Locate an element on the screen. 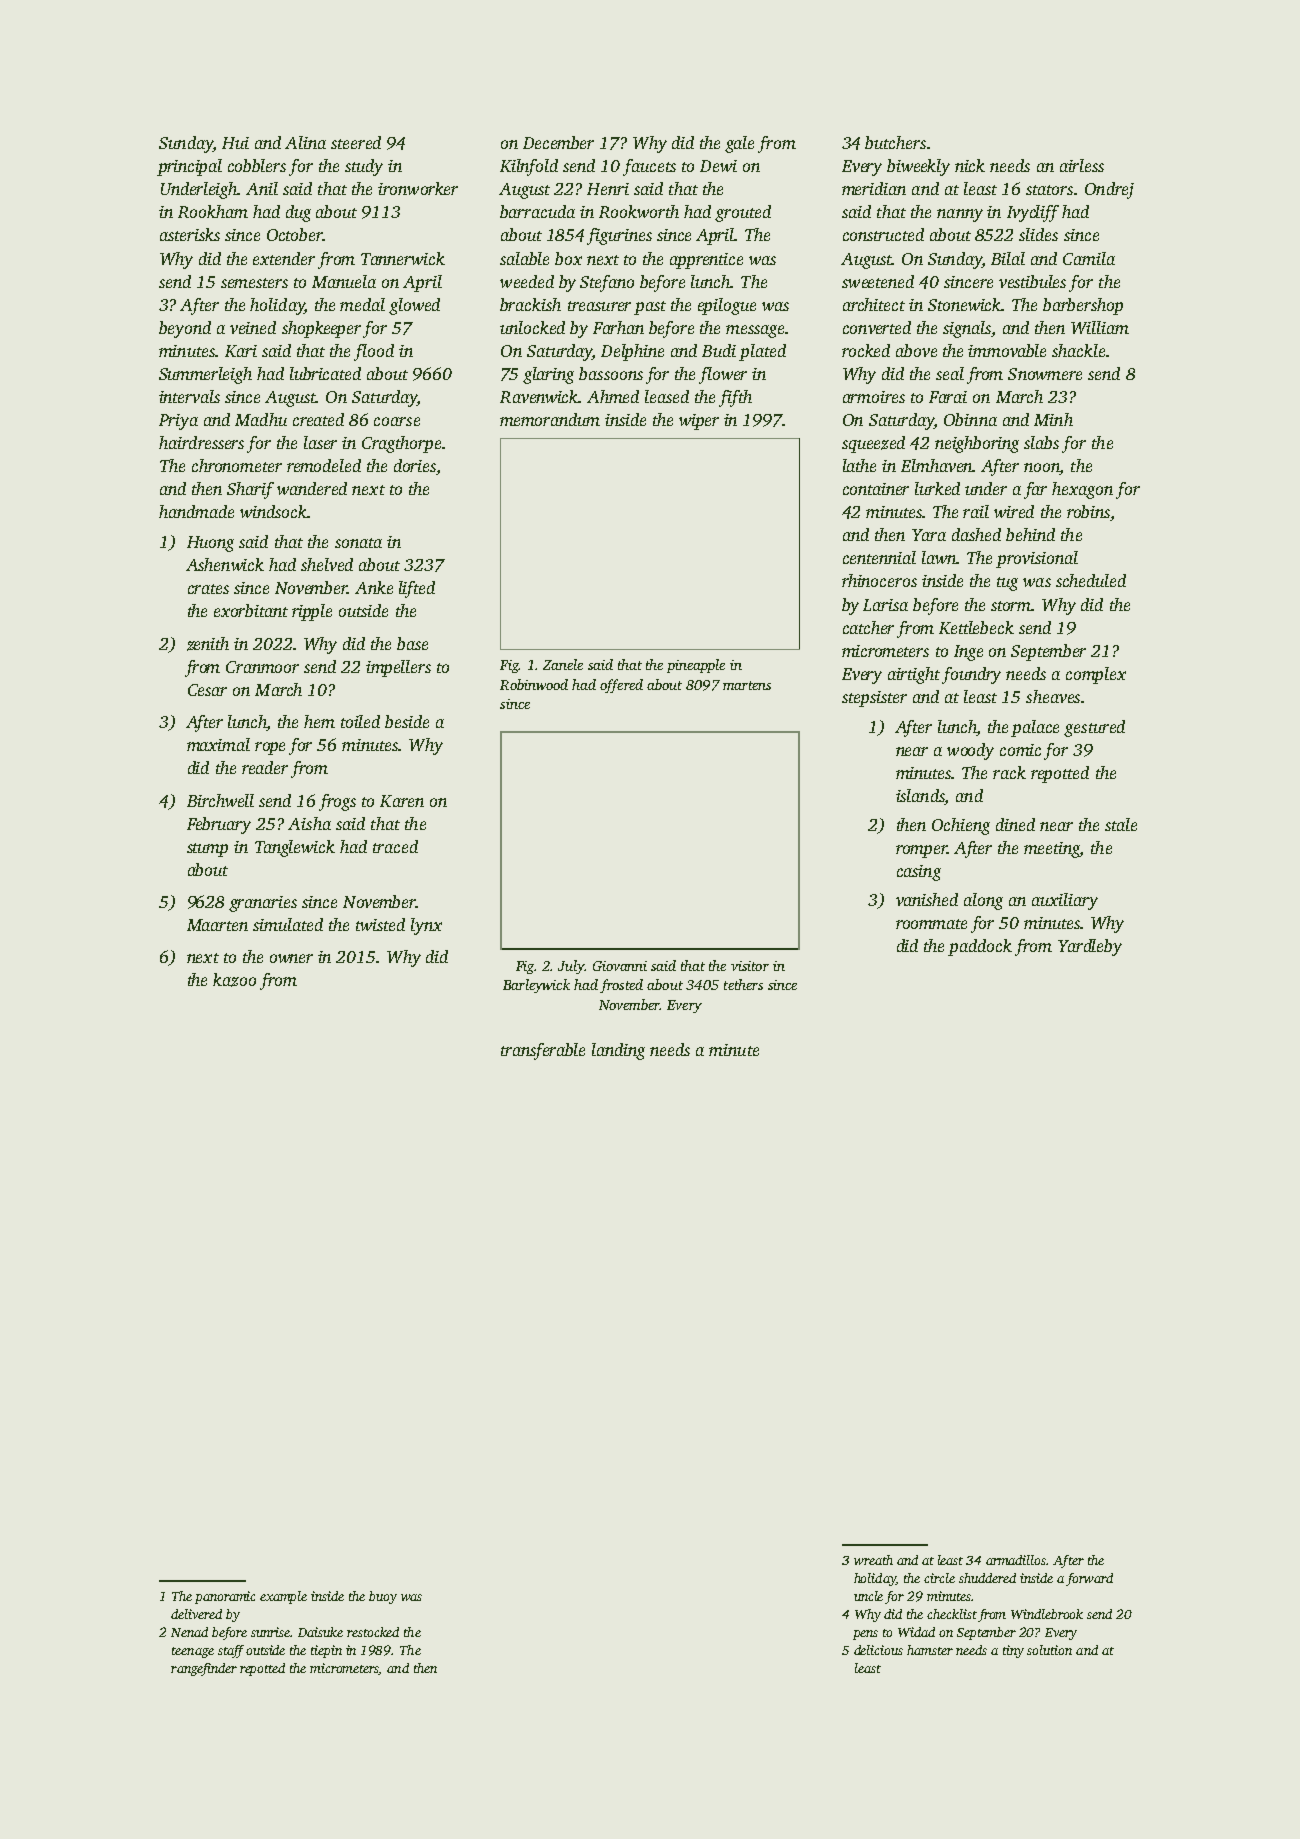  semesters is located at coordinates (254, 283).
